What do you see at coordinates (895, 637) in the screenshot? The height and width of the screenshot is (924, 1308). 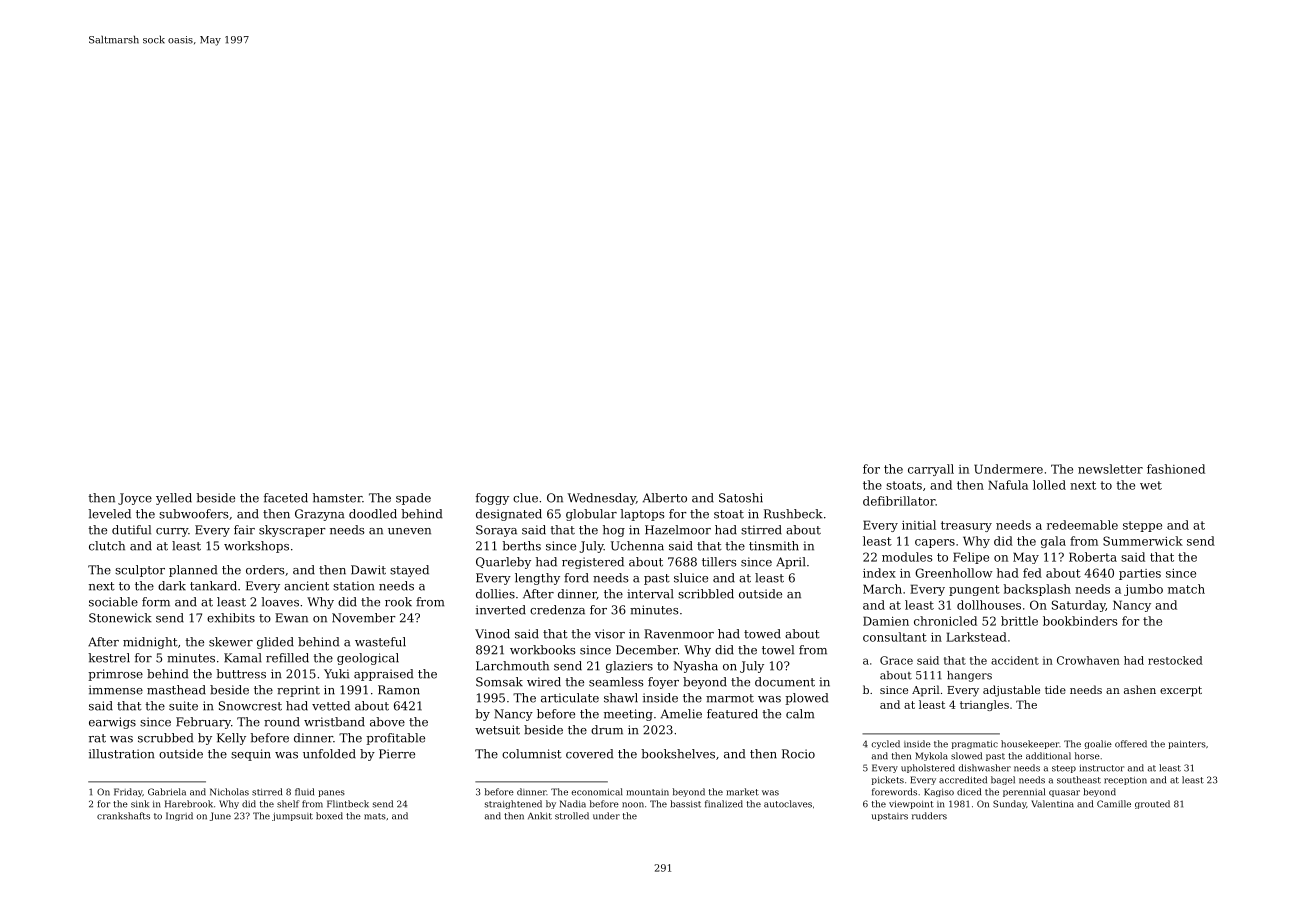 I see `consultant` at bounding box center [895, 637].
